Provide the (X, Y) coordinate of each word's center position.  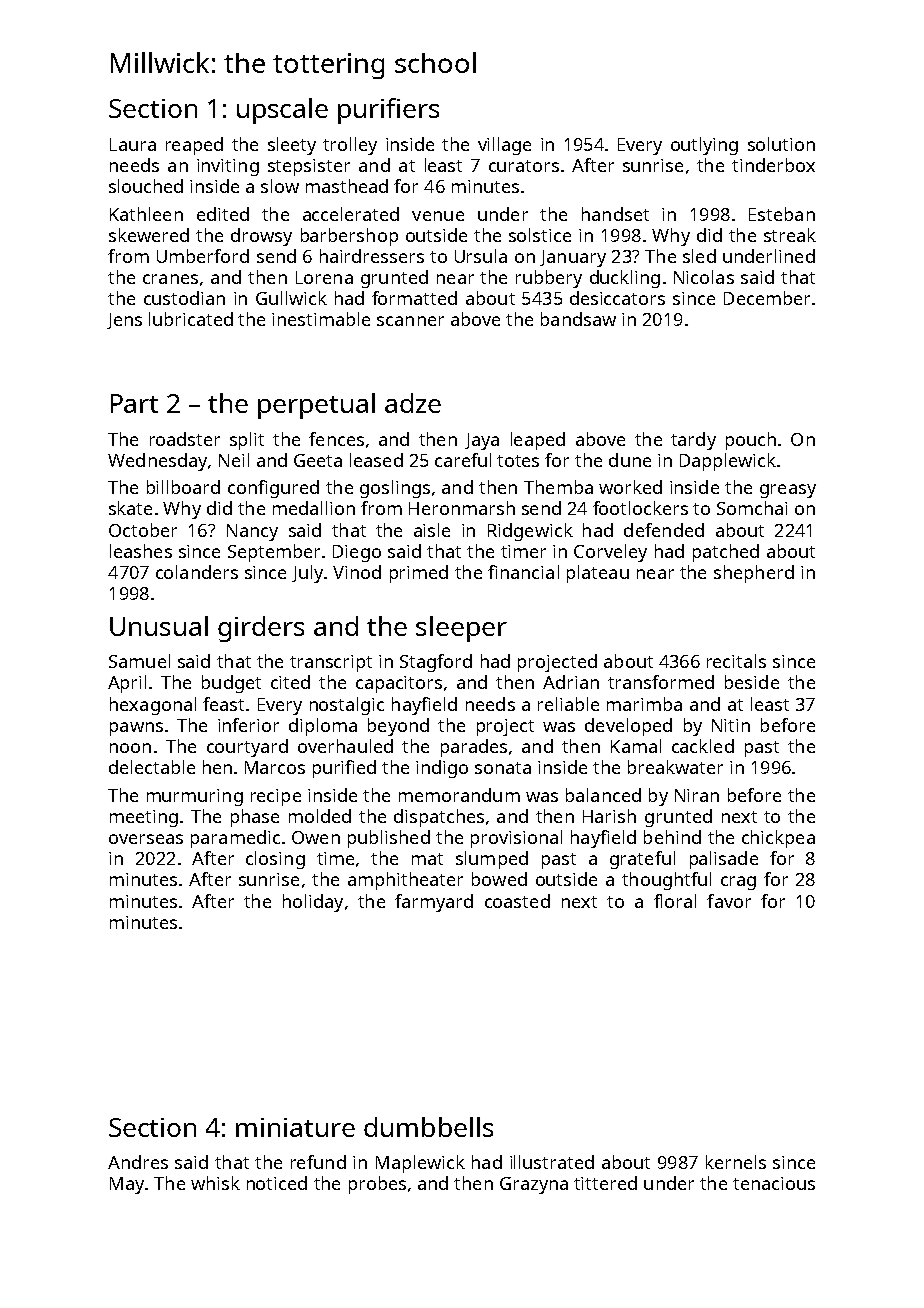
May (127, 1185)
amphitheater (405, 881)
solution (781, 144)
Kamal (636, 746)
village (504, 146)
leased (376, 460)
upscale (282, 111)
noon (130, 748)
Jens (124, 321)
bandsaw (578, 319)
